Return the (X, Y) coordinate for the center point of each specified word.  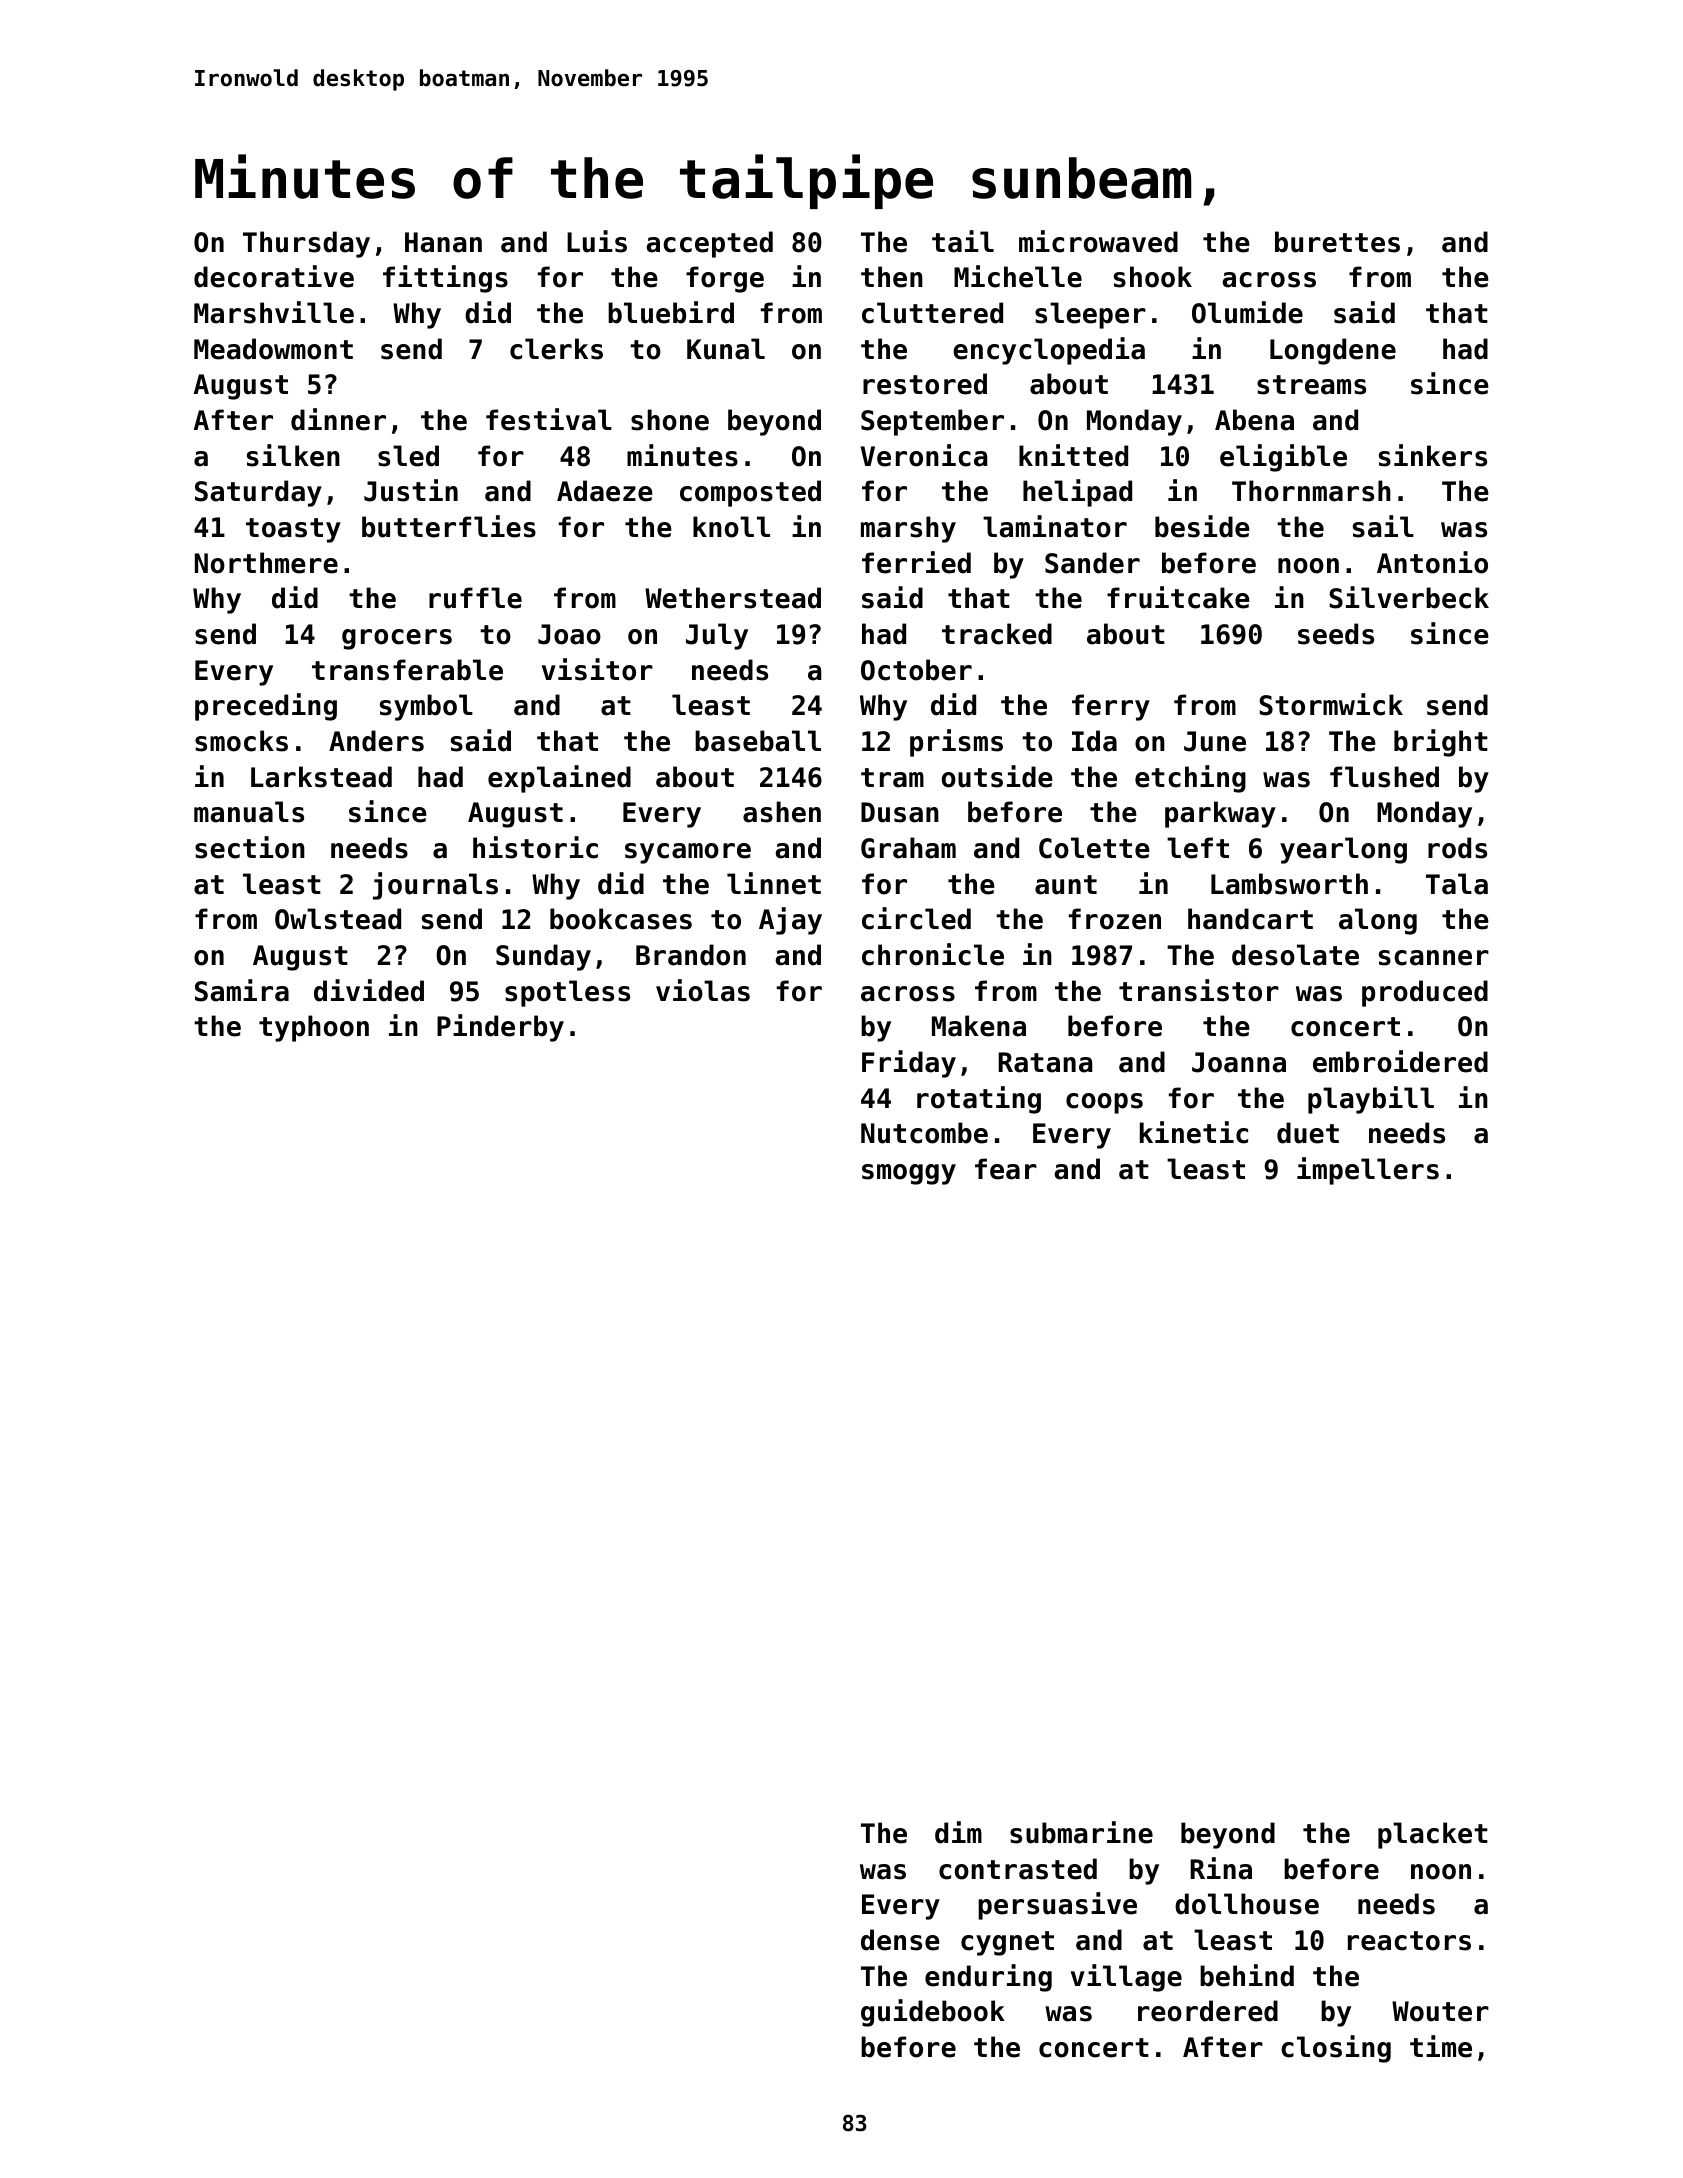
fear (1006, 1169)
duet (1308, 1133)
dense (900, 1940)
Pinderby (500, 1028)
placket (1433, 1835)
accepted (709, 244)
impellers (1368, 1171)
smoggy (909, 1174)
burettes (1337, 242)
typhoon (314, 1028)
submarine (1081, 1832)
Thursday (306, 244)
